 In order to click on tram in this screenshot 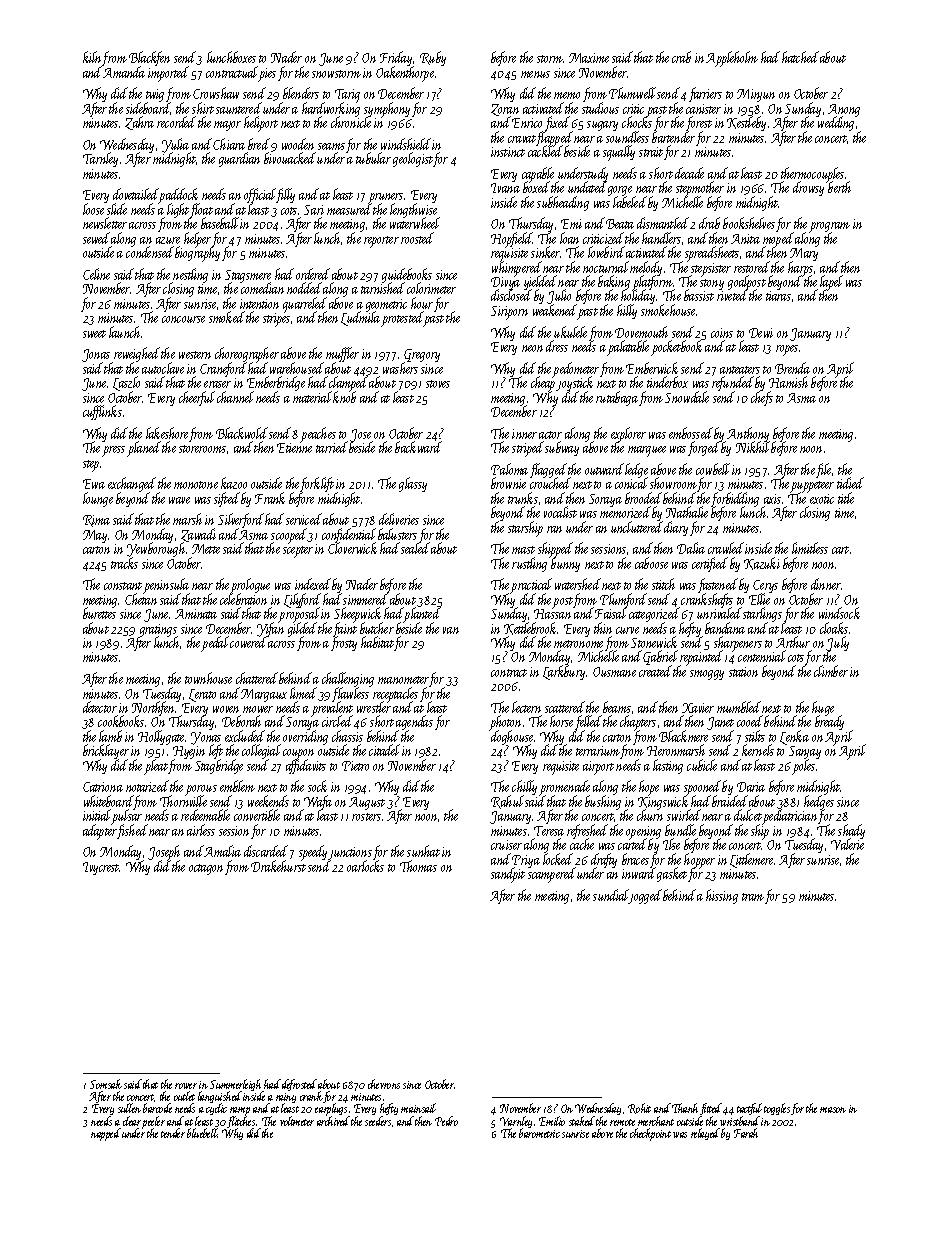, I will do `click(753, 897)`.
